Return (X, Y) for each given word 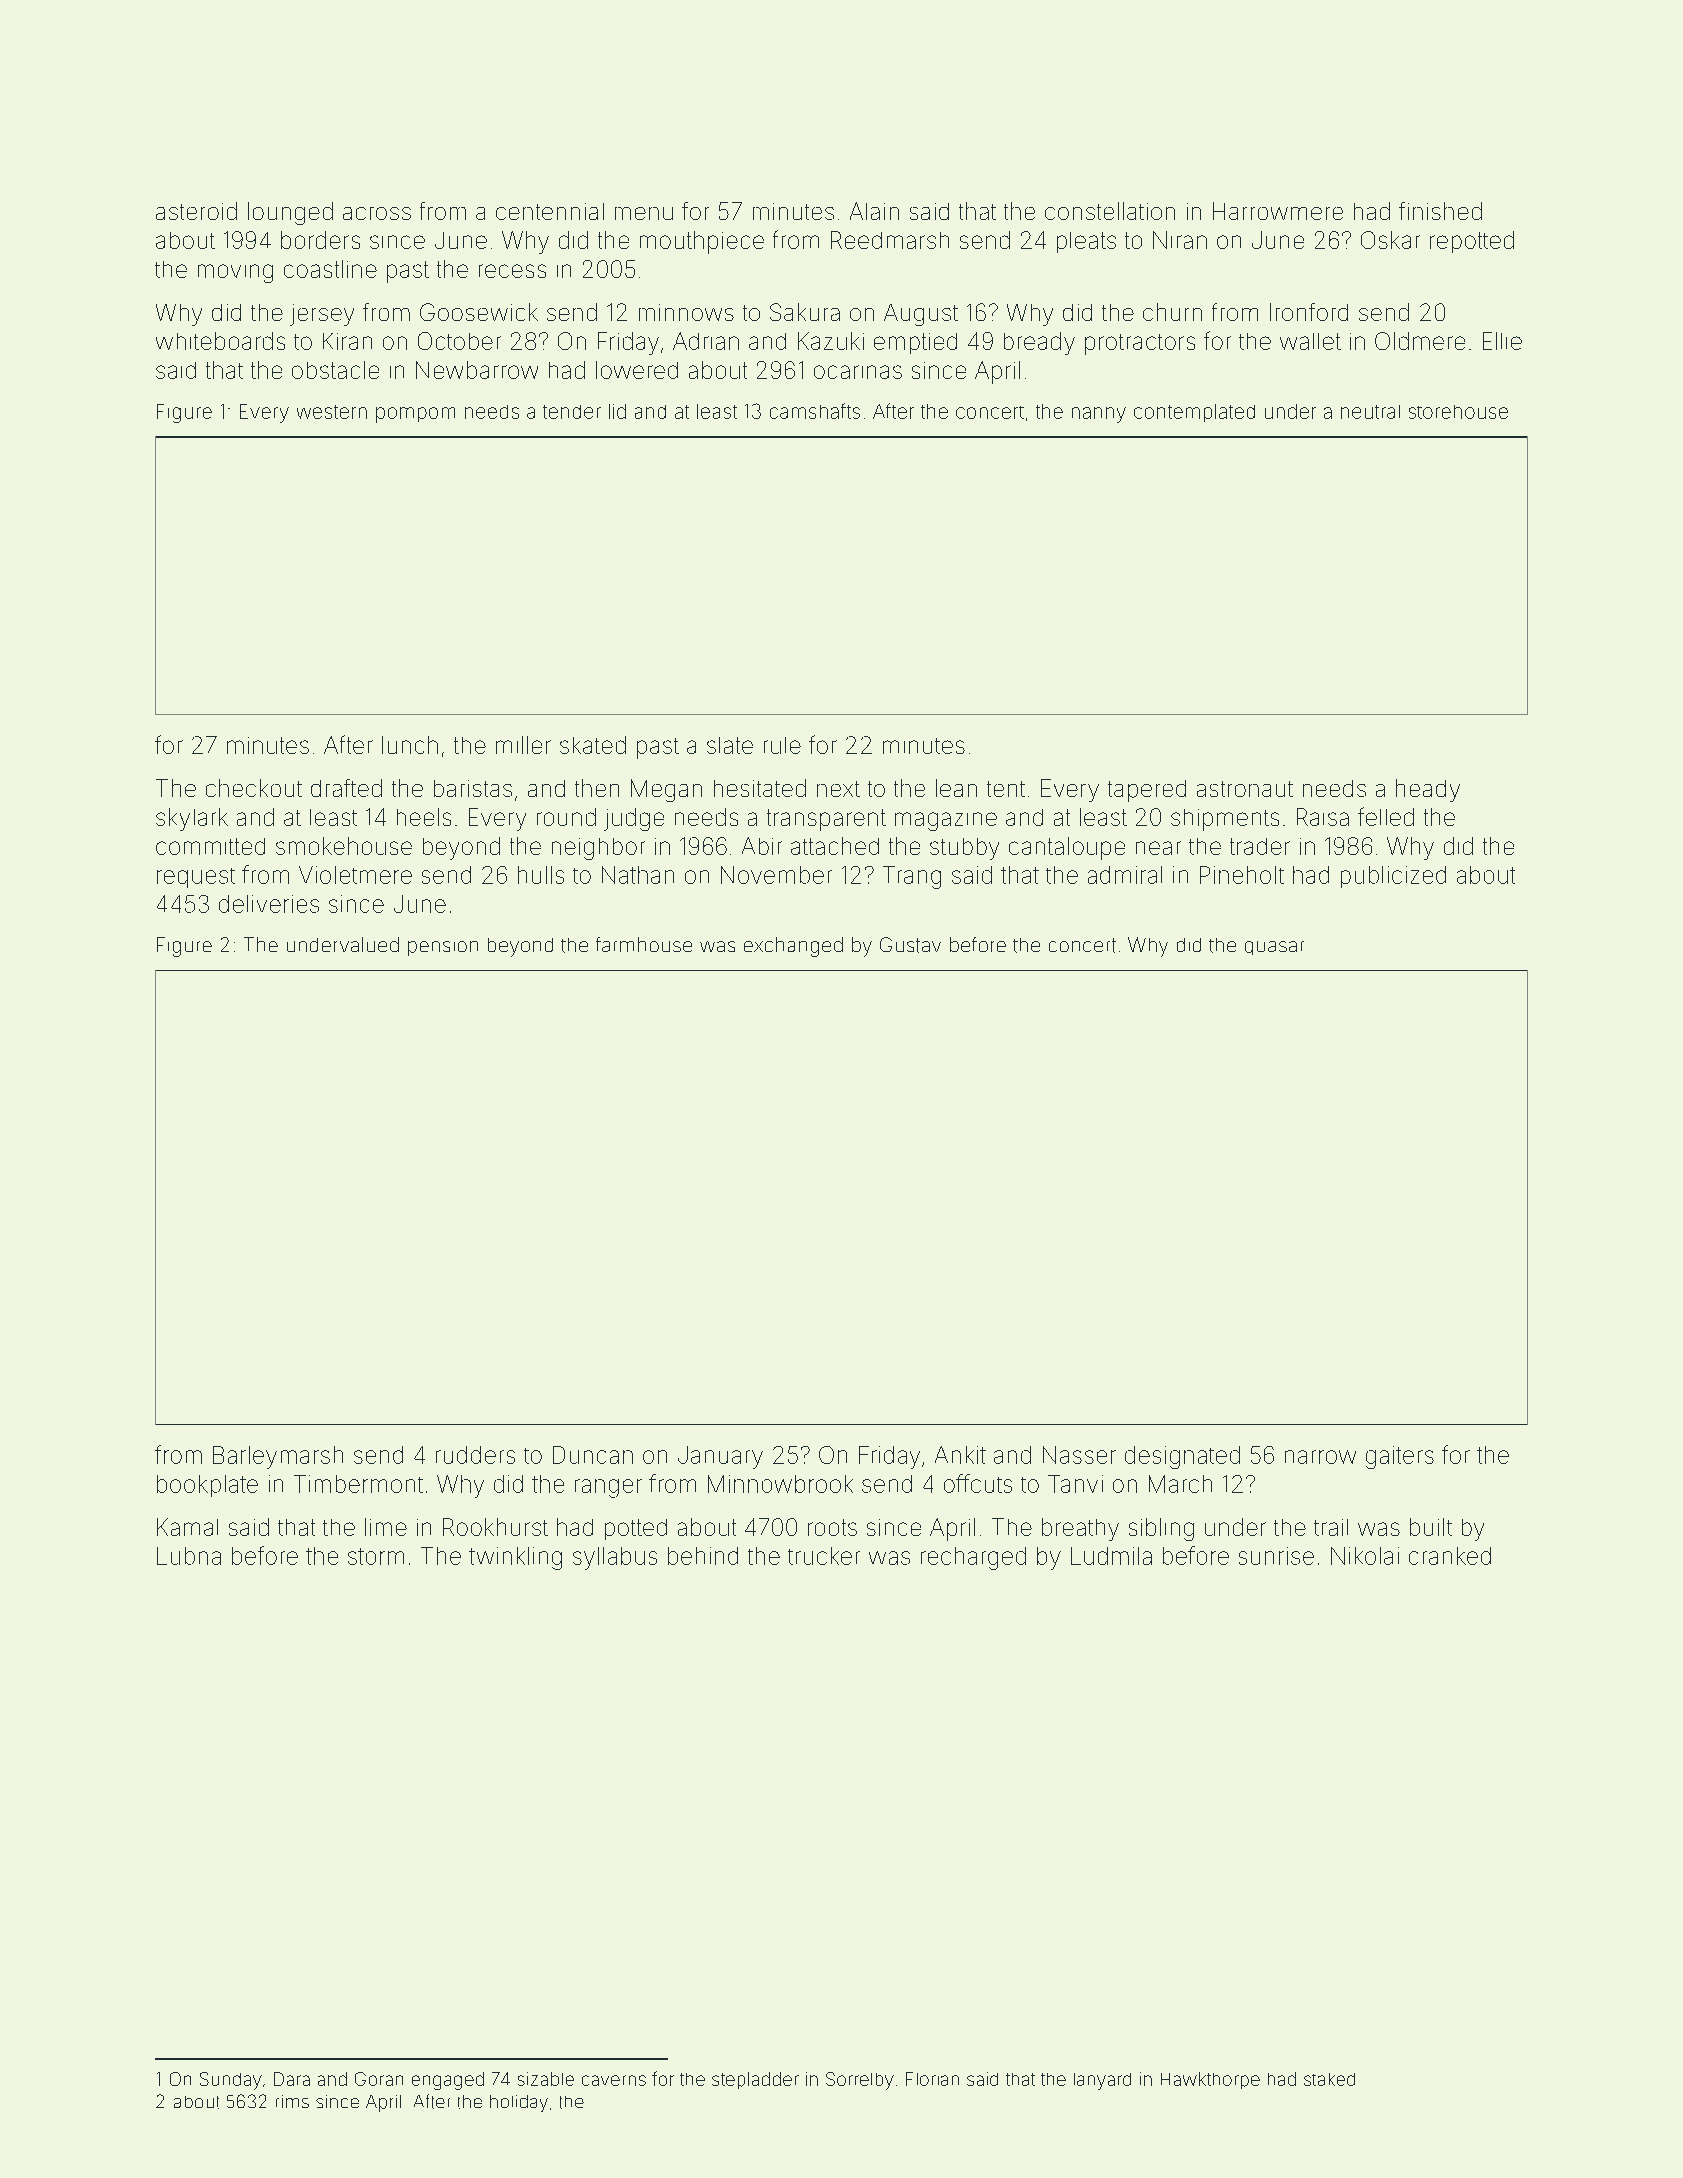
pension (443, 948)
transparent (826, 820)
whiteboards (220, 341)
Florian (932, 2079)
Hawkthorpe (1210, 2080)
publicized (1393, 877)
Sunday (231, 2081)
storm (376, 1556)
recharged (973, 1558)
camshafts (815, 411)
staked (1329, 2079)
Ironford (1309, 312)
